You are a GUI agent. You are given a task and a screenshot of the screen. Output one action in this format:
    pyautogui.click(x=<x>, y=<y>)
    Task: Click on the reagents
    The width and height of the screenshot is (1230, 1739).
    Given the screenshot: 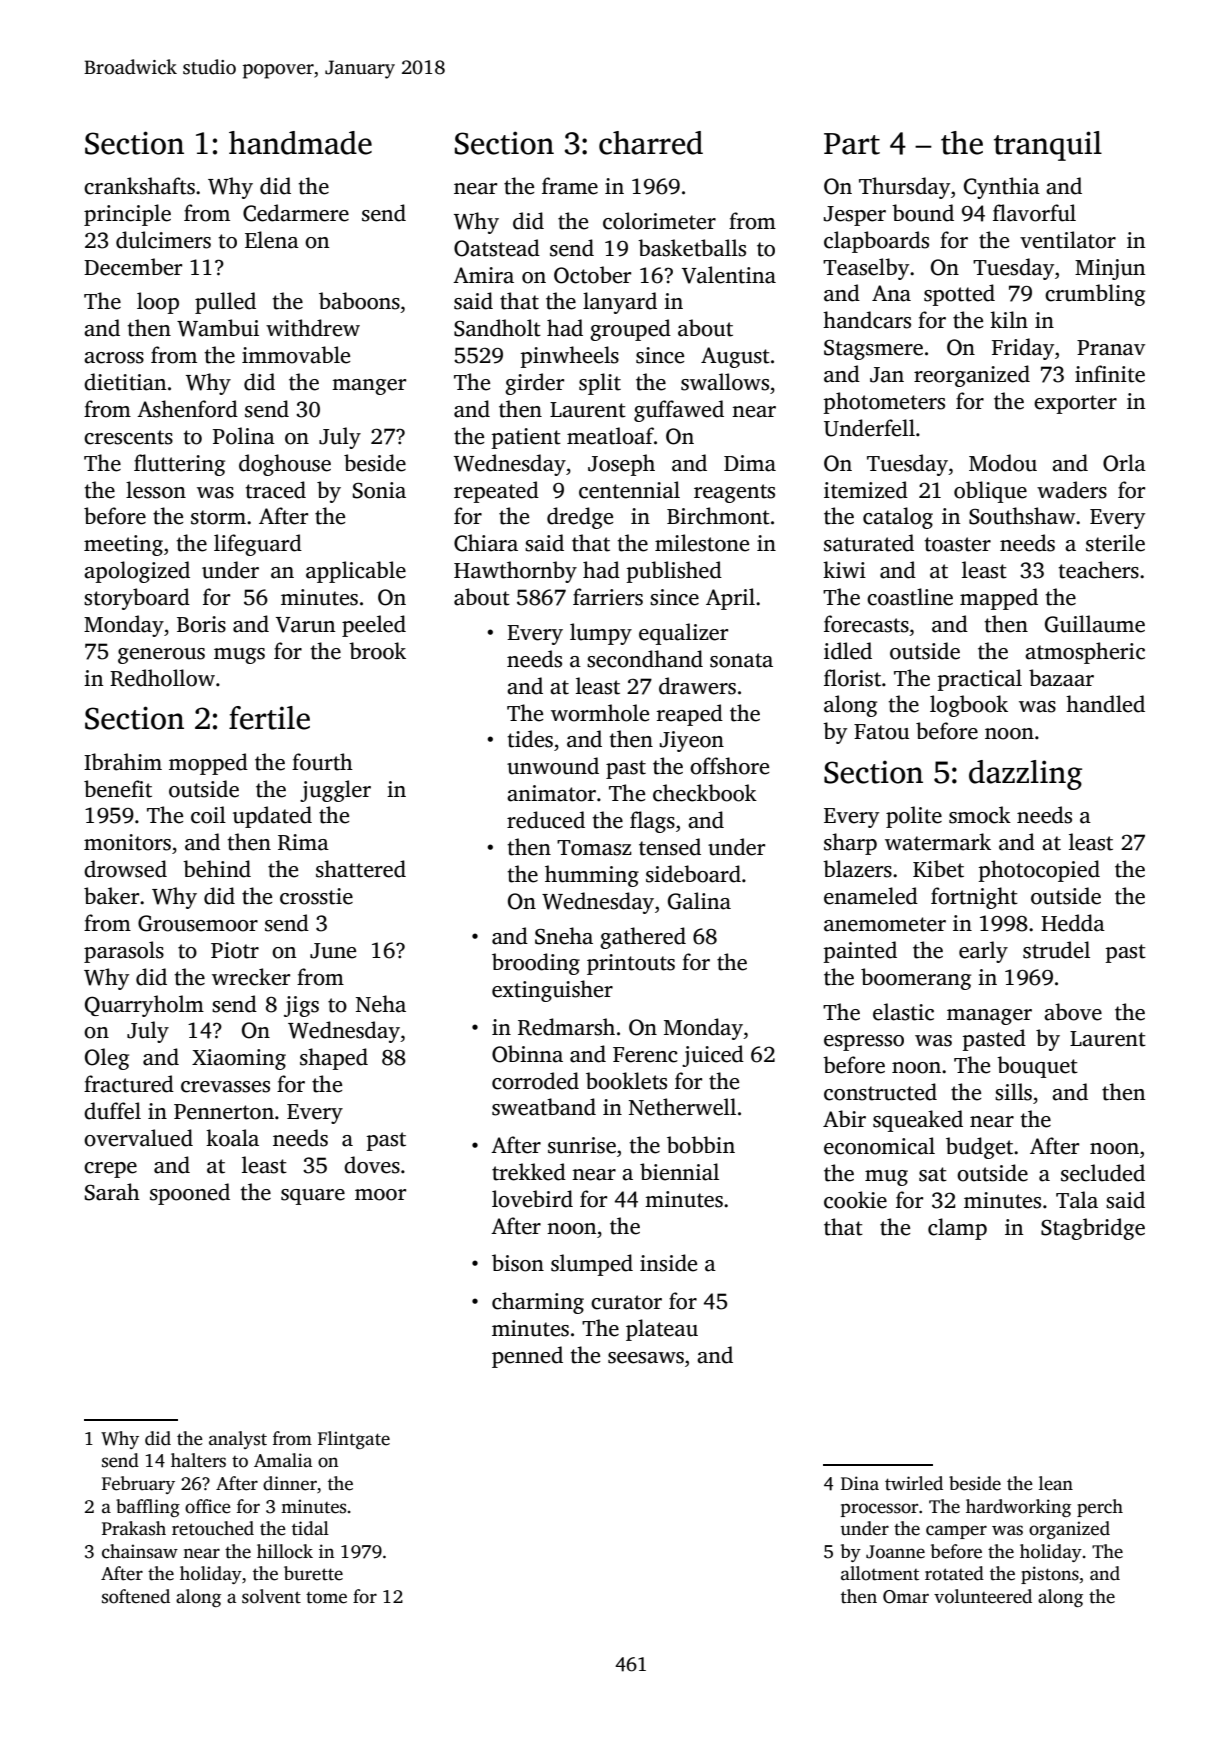 What is the action you would take?
    pyautogui.click(x=734, y=493)
